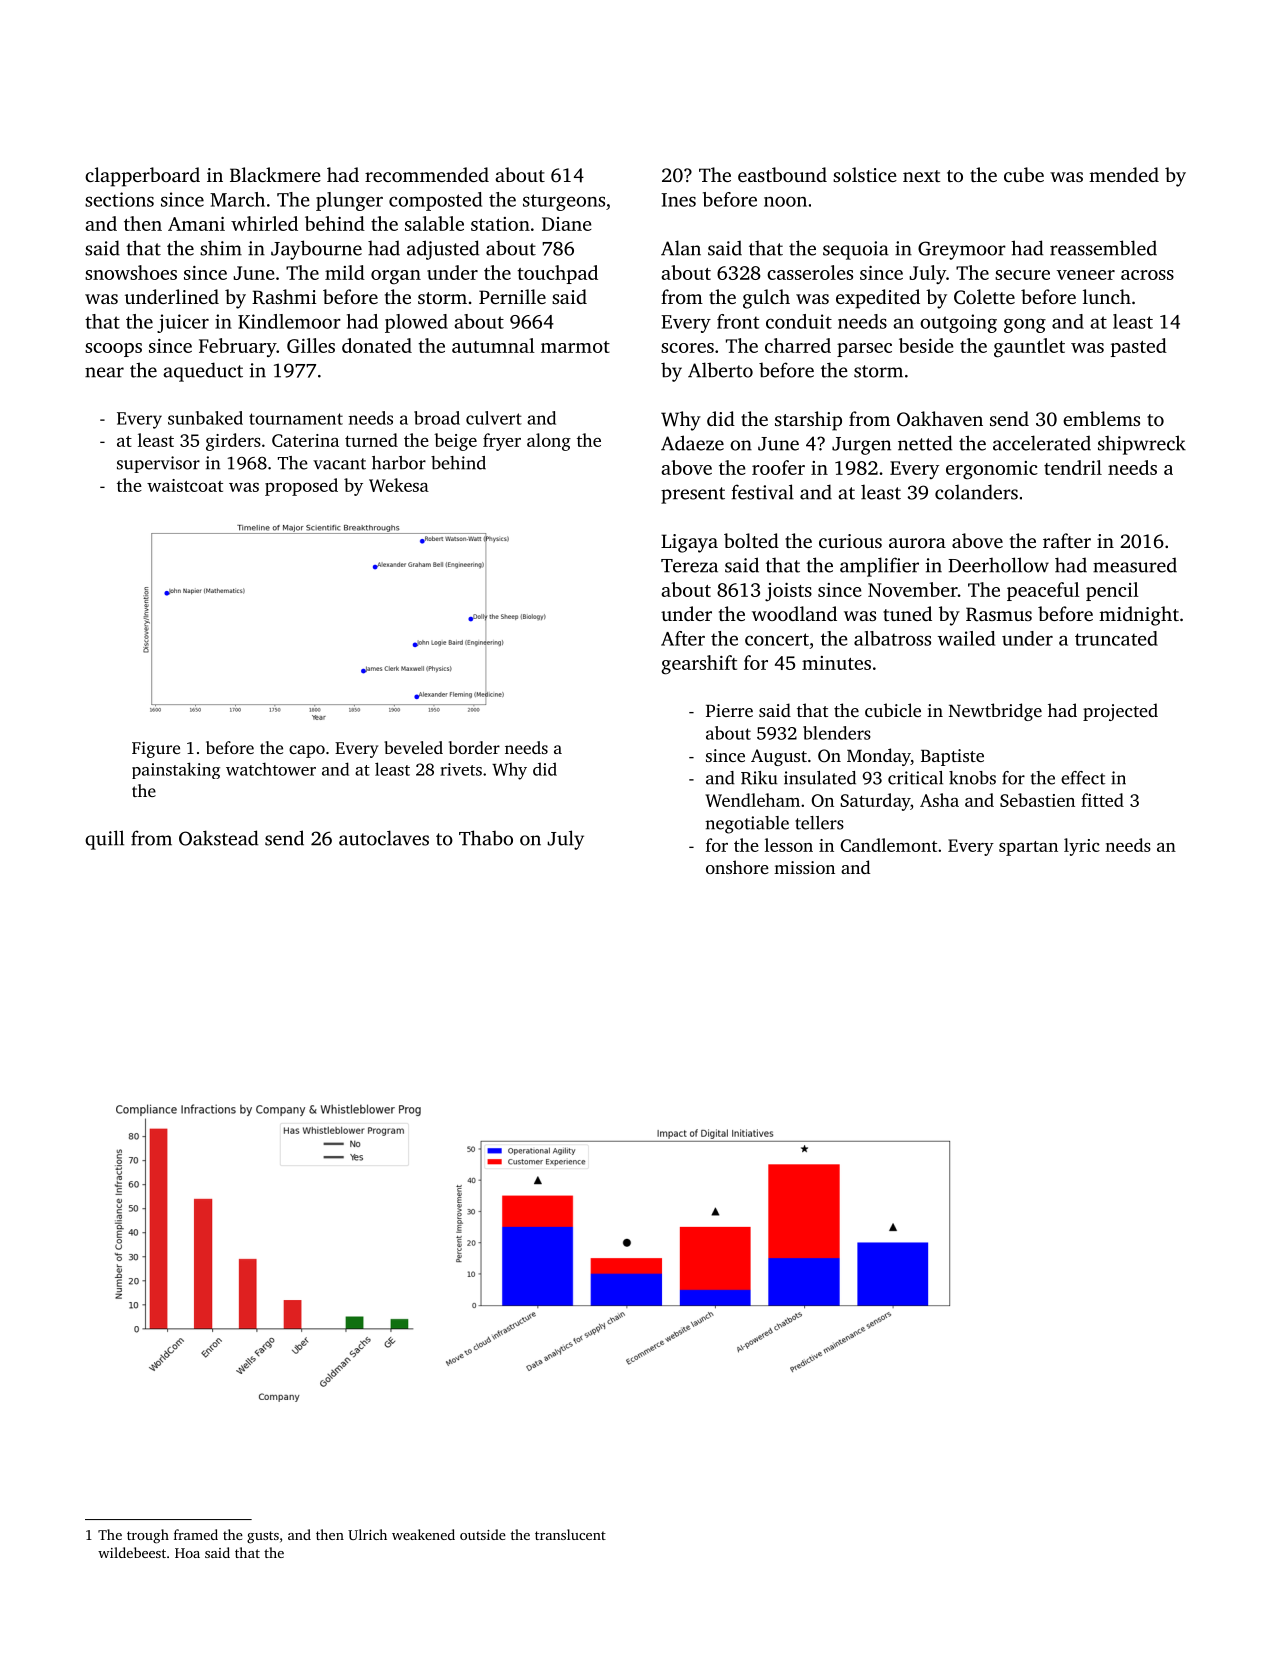 Image resolution: width=1277 pixels, height=1653 pixels. What do you see at coordinates (1139, 616) in the page?
I see `midnight` at bounding box center [1139, 616].
